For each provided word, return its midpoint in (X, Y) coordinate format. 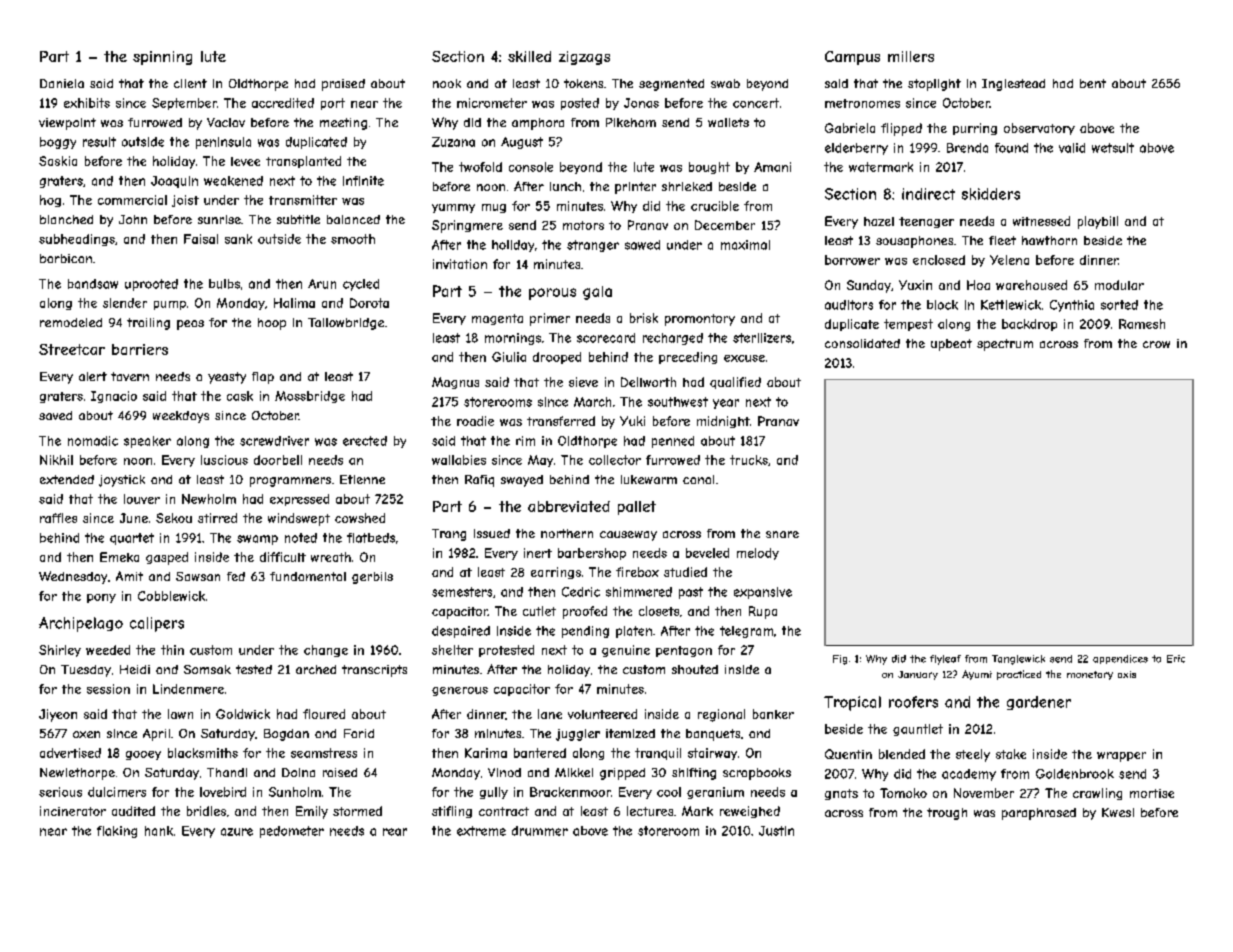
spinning (162, 58)
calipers (157, 624)
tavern (130, 376)
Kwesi (1118, 812)
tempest (908, 325)
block (942, 305)
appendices (1120, 659)
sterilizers (762, 338)
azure (237, 832)
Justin (776, 831)
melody (758, 554)
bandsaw (93, 284)
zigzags (584, 58)
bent (1093, 83)
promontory (700, 320)
